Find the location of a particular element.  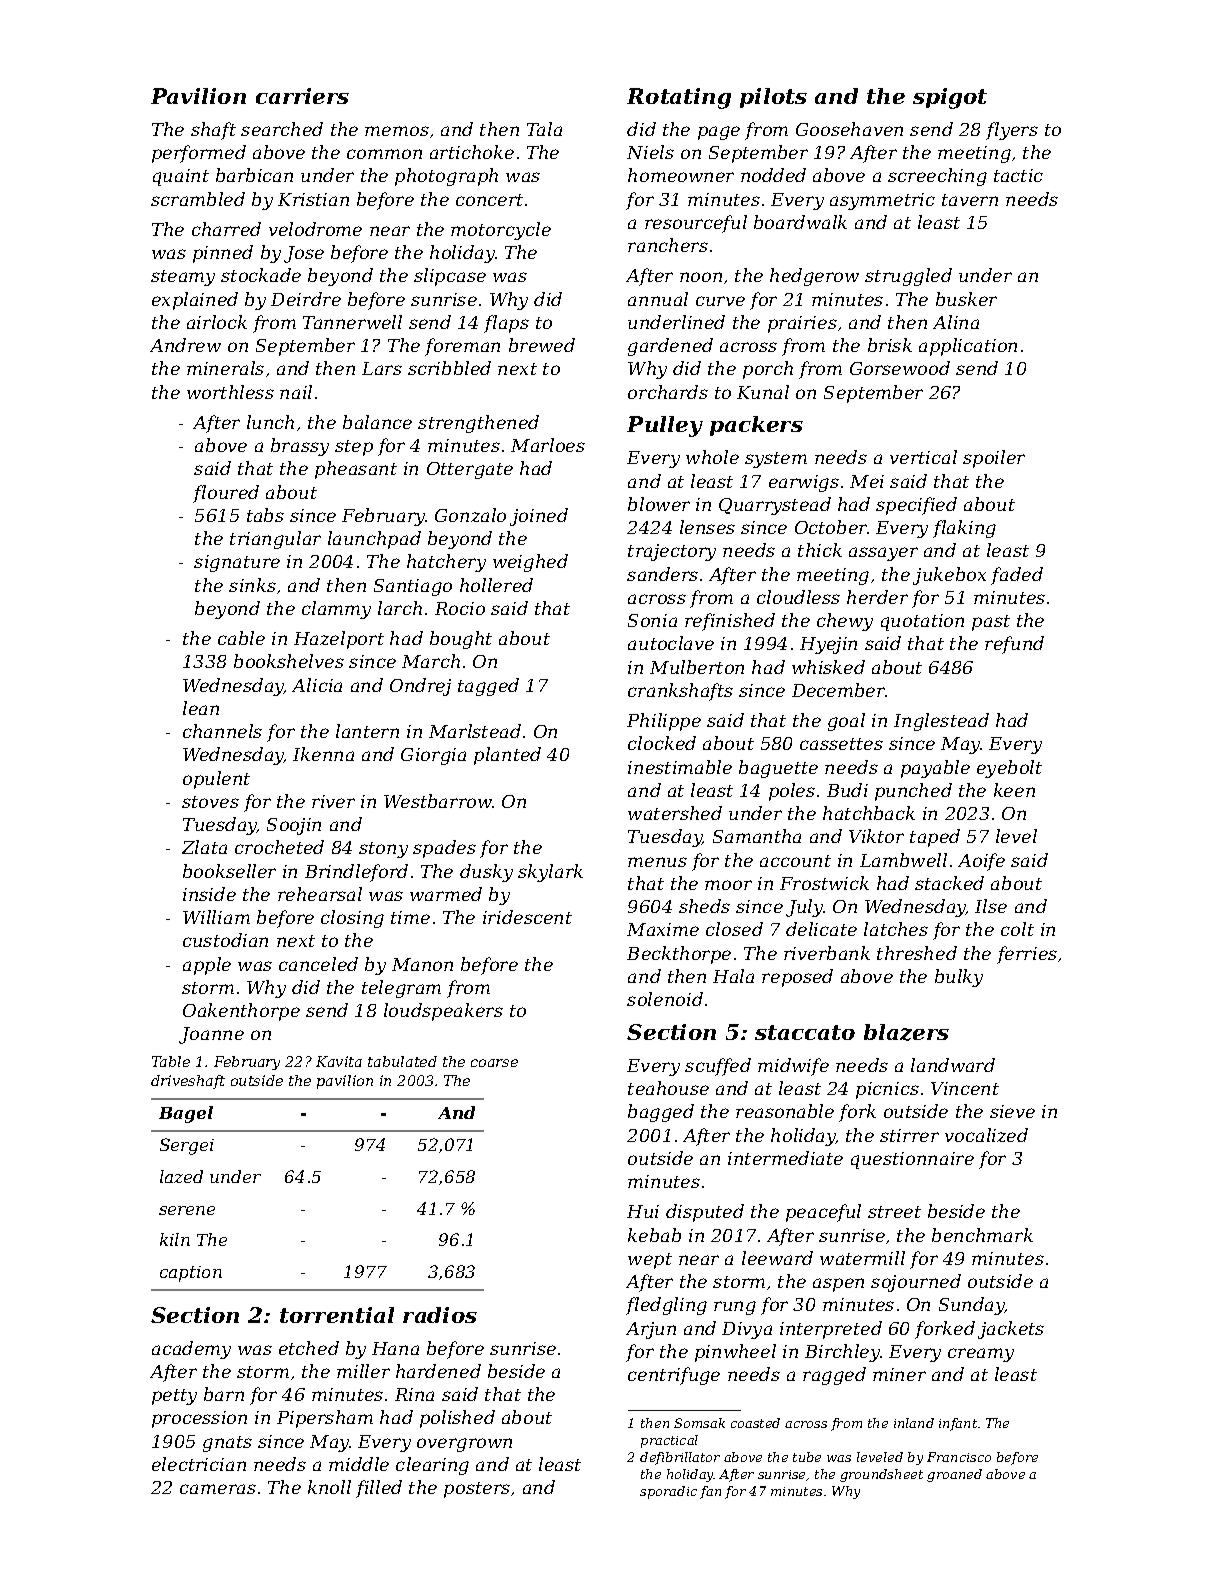

floured is located at coordinates (226, 494).
